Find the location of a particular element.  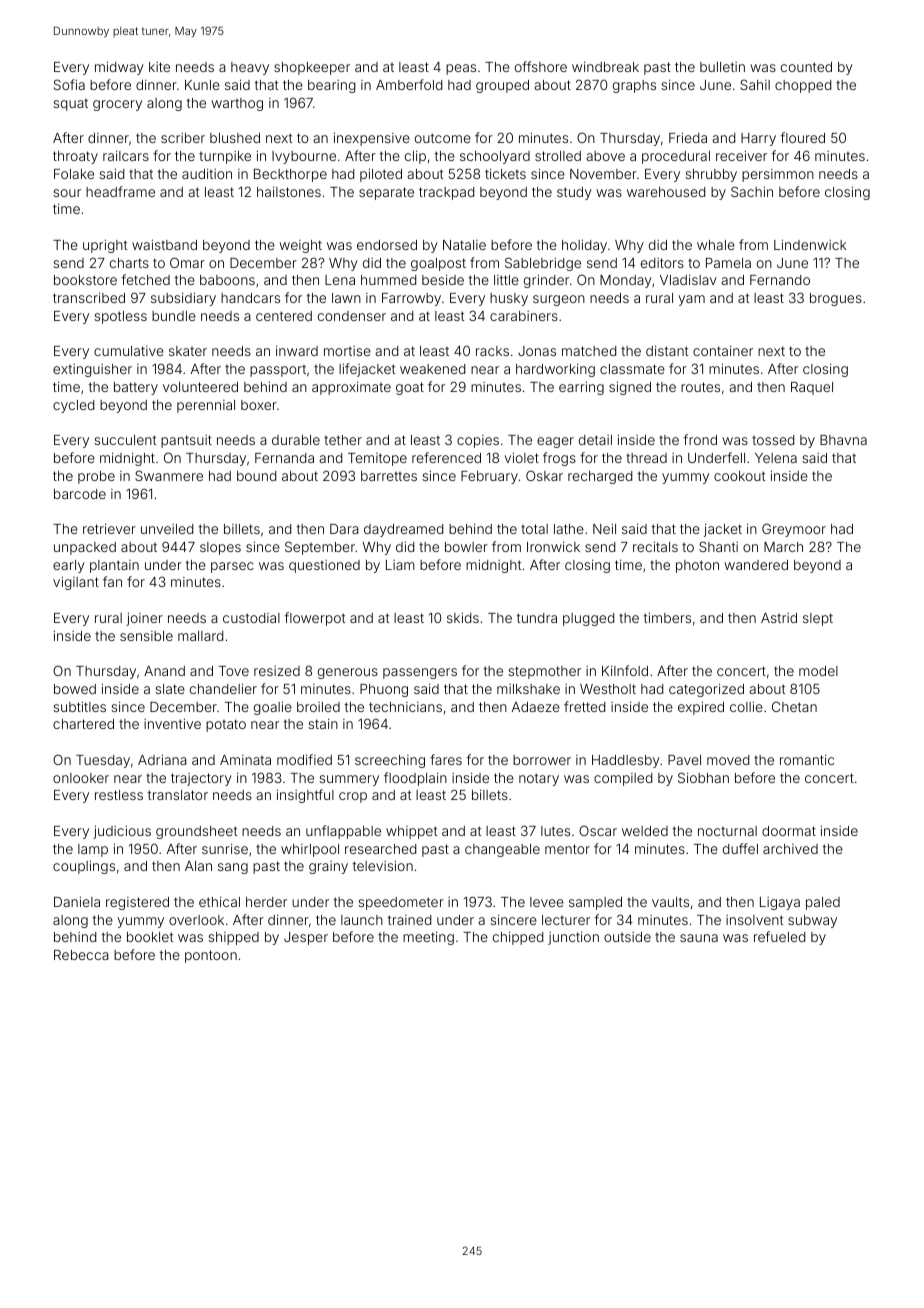

cycled is located at coordinates (73, 406).
